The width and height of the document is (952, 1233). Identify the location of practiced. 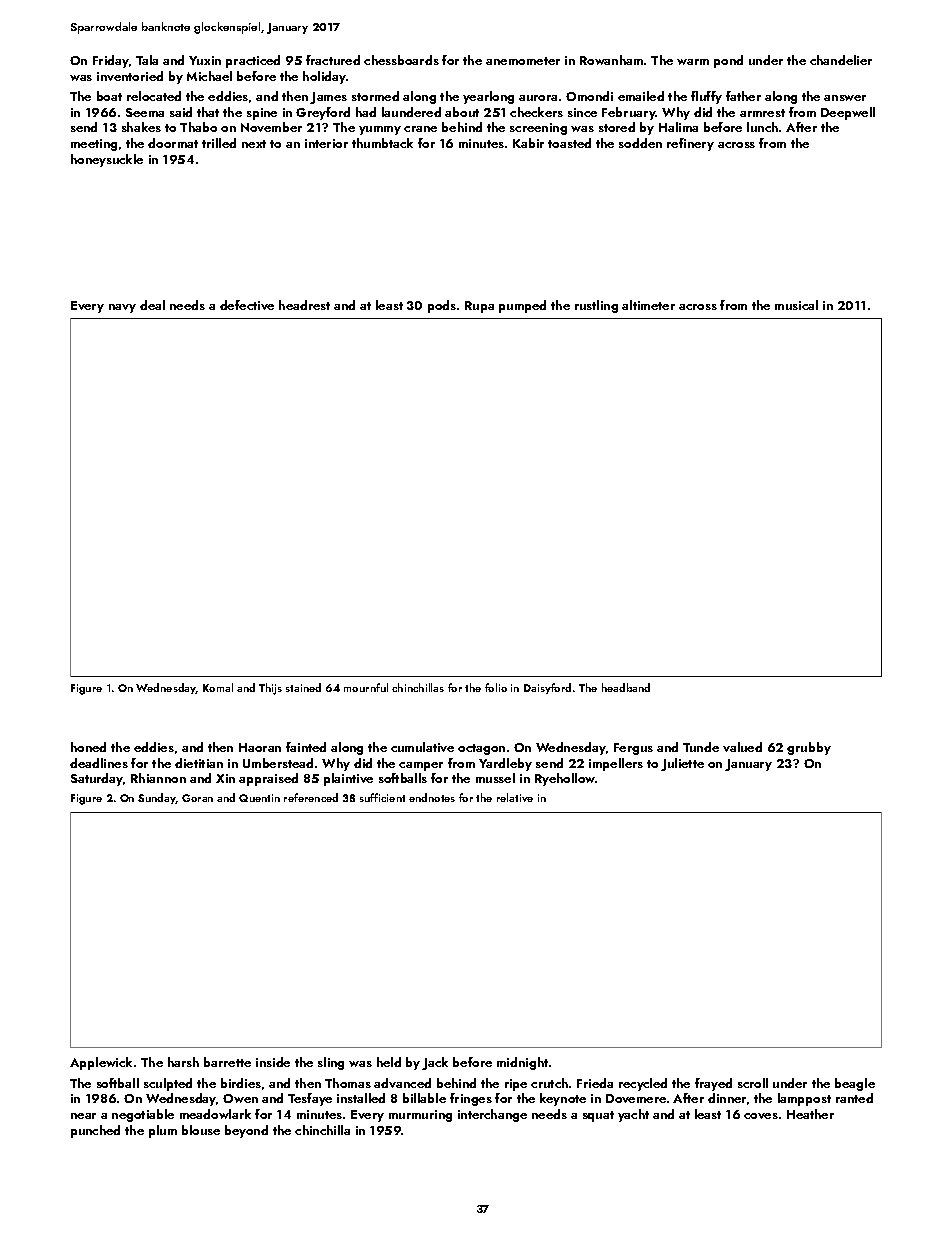
(253, 61).
